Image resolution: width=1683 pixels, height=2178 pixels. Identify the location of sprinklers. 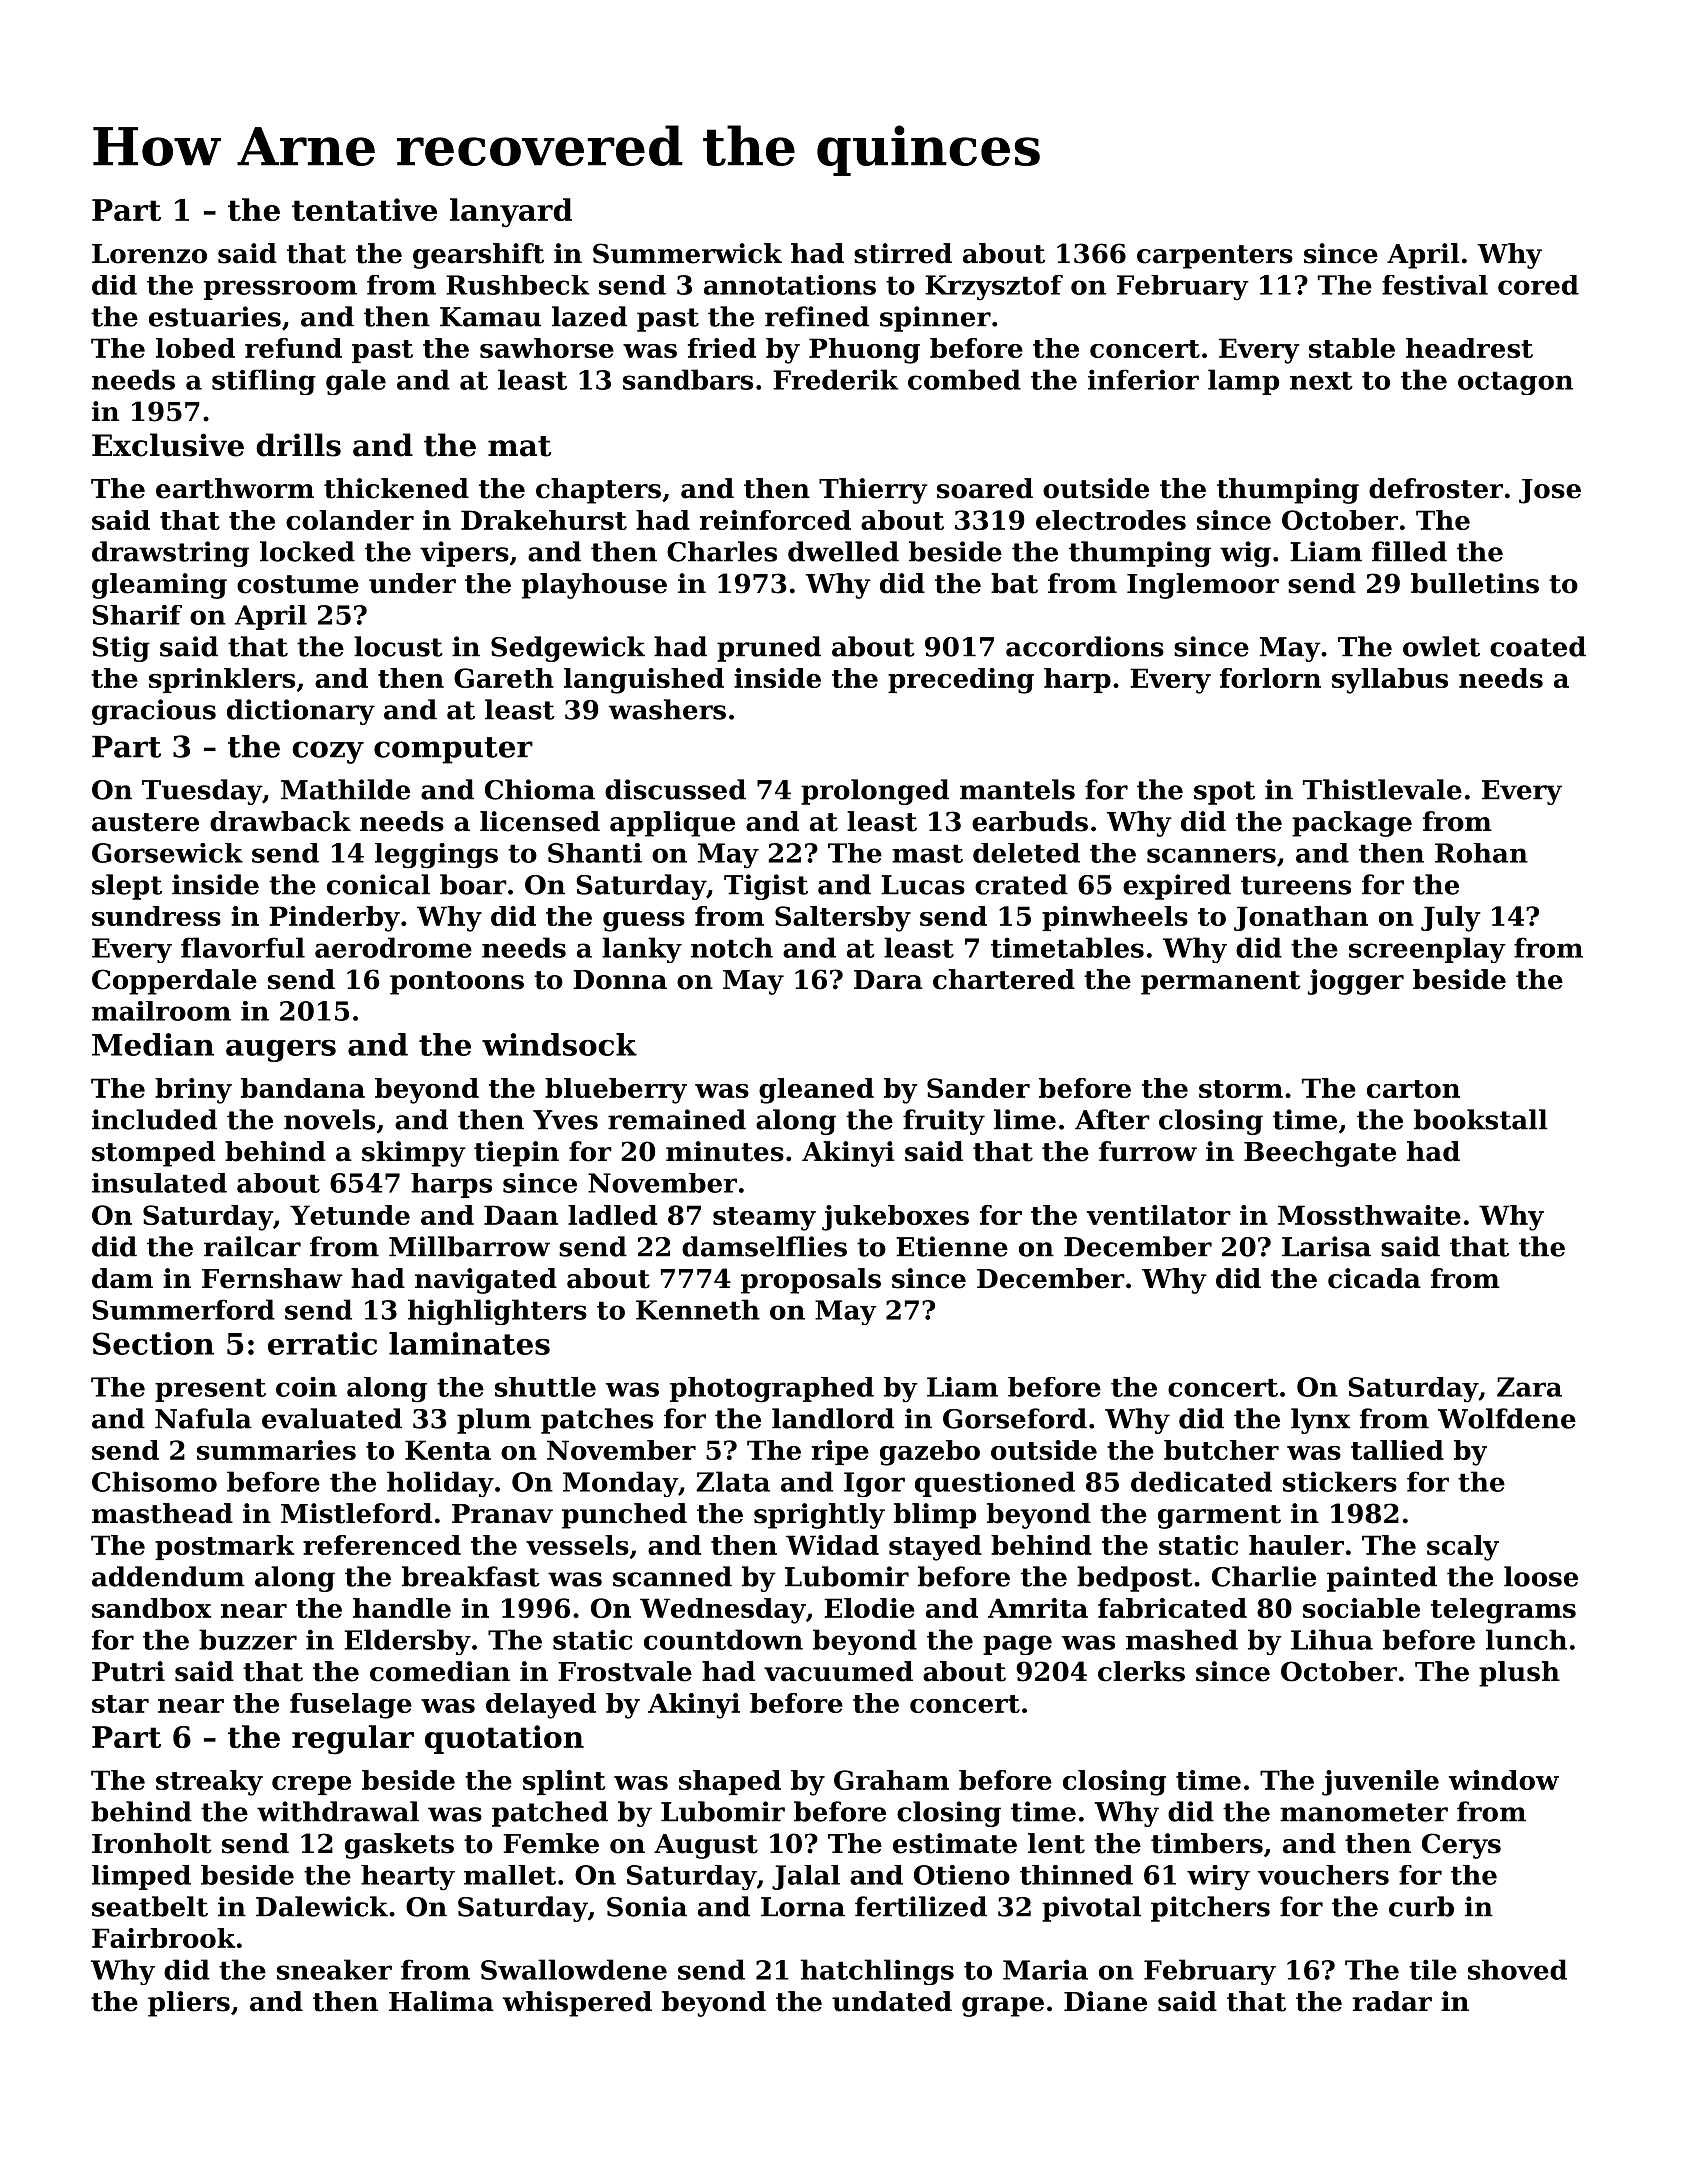
(222, 680).
